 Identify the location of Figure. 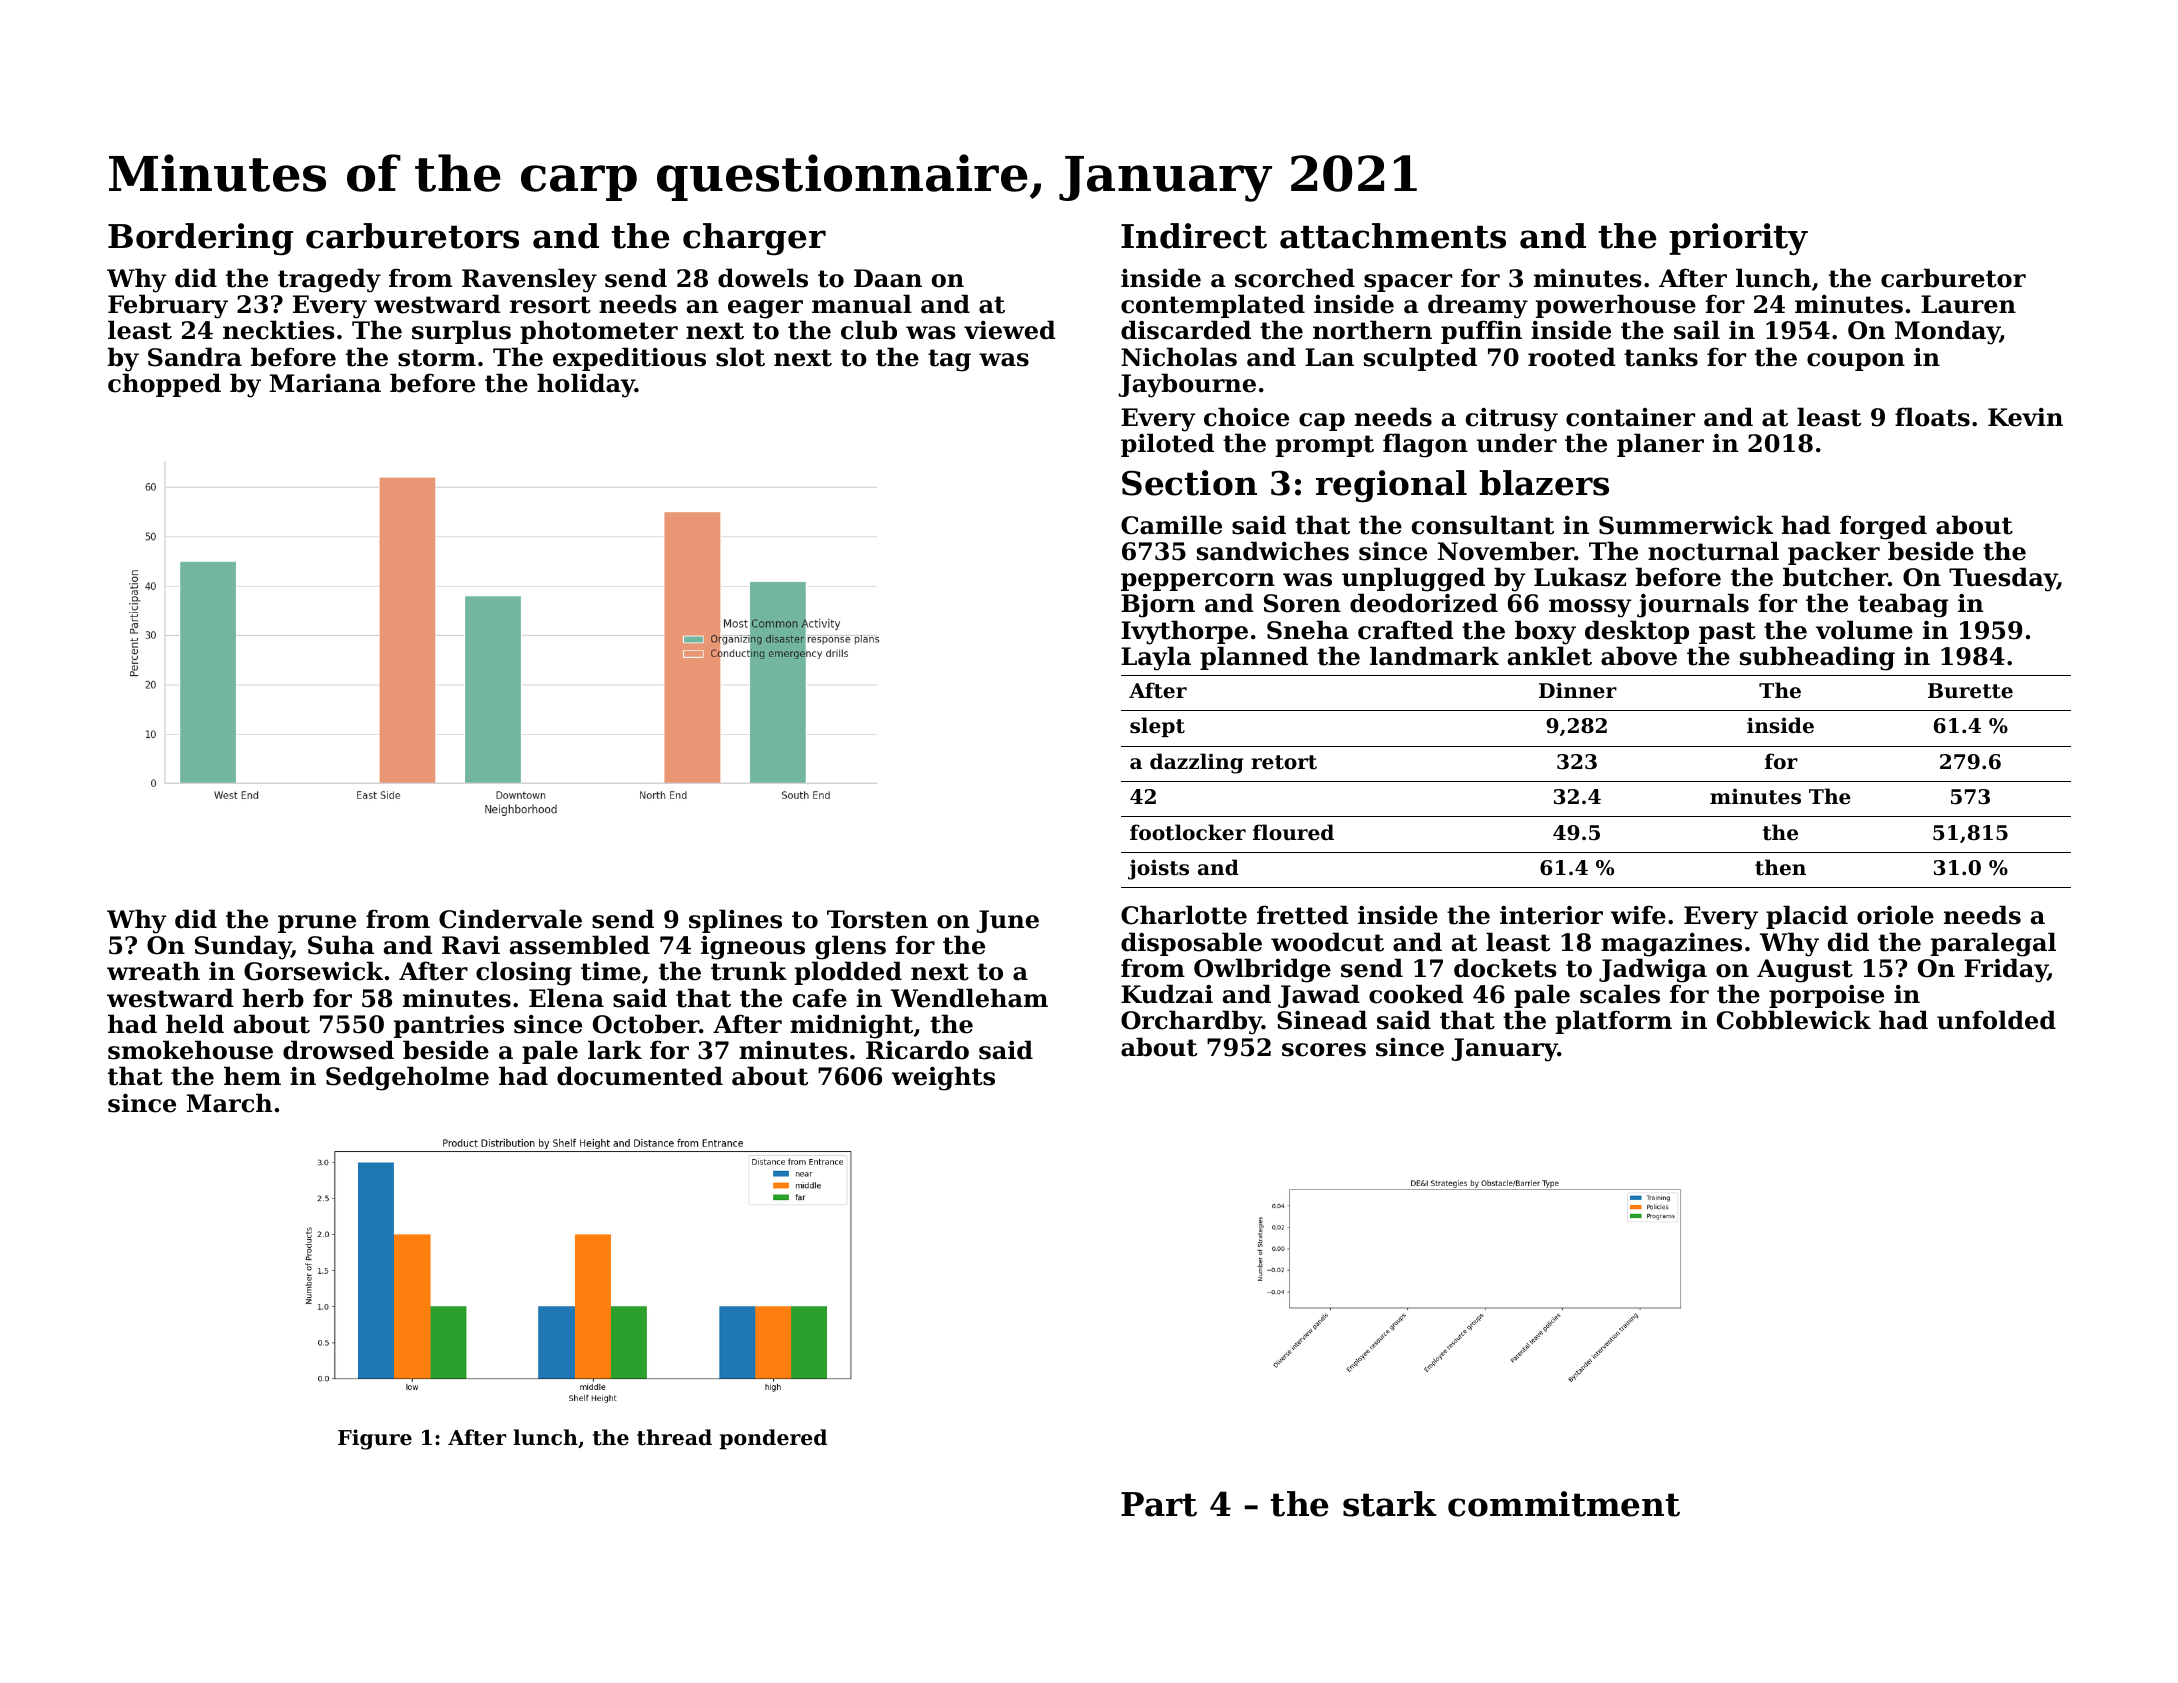
(375, 1439).
